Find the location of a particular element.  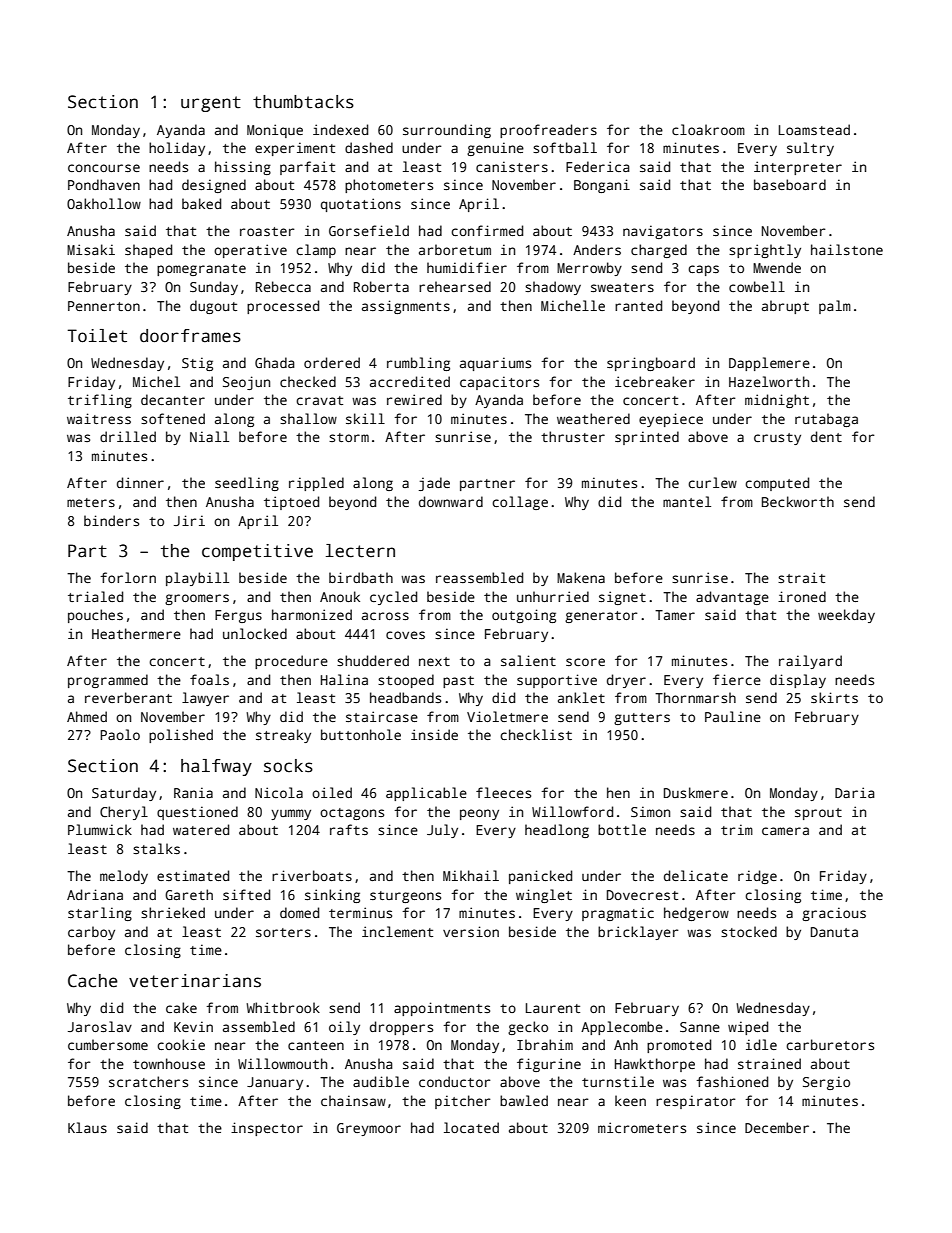

hissing is located at coordinates (243, 168).
